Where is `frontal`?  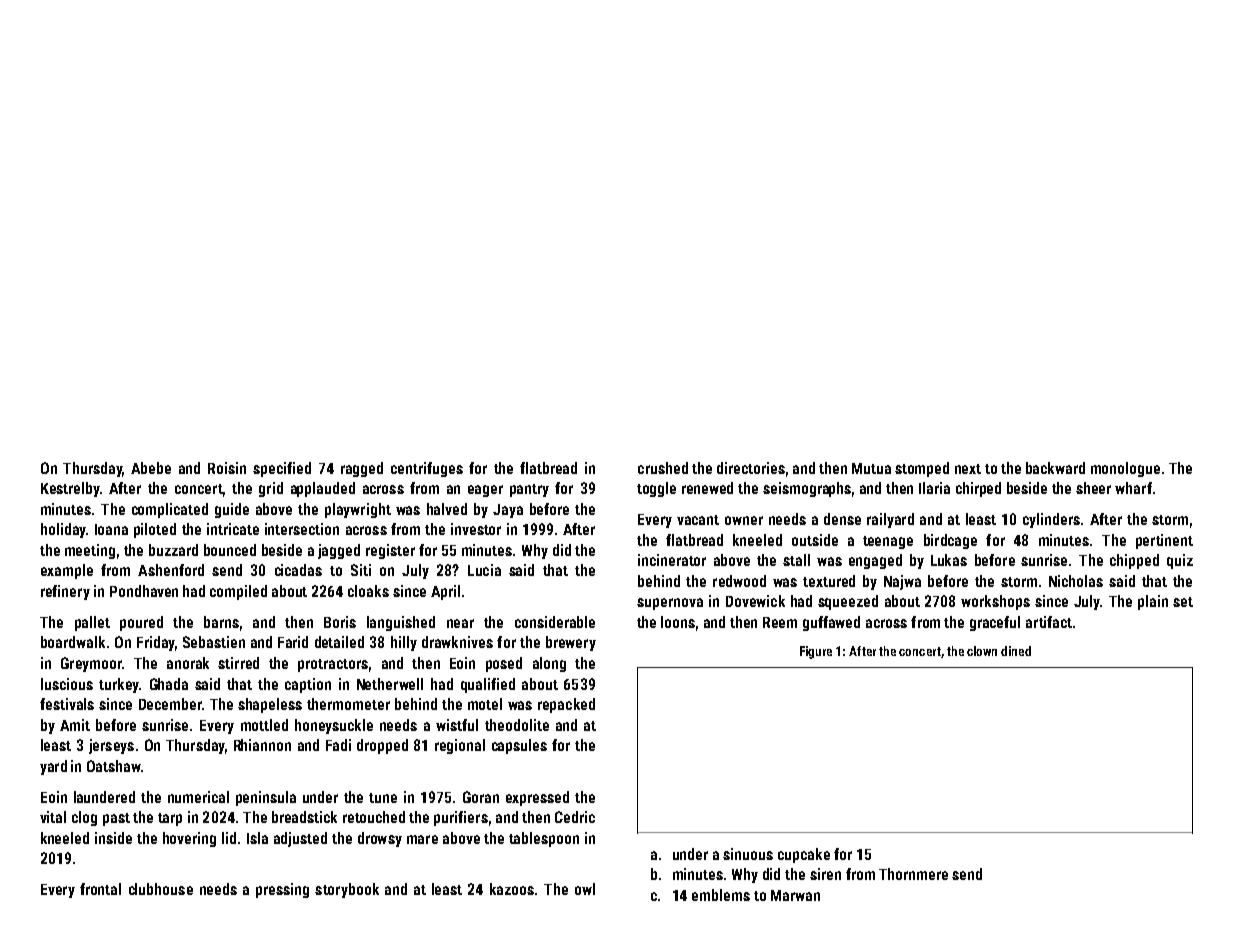
frontal is located at coordinates (100, 889).
